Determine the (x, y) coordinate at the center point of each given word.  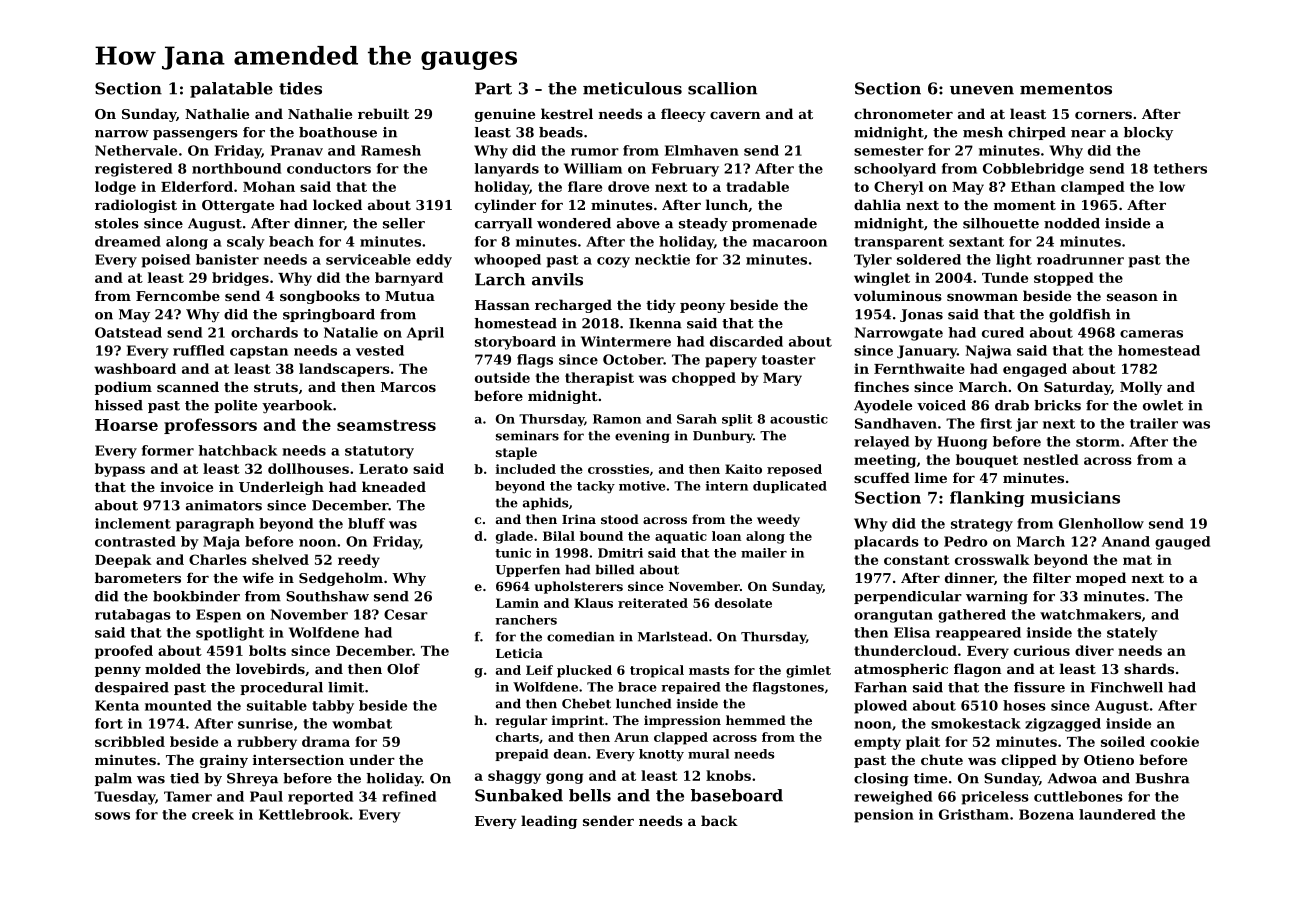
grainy (224, 761)
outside (502, 377)
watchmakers (1090, 614)
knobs (728, 775)
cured (1003, 332)
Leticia (519, 653)
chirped (1037, 133)
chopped (704, 379)
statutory (379, 452)
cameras (1151, 334)
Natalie (351, 332)
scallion (722, 88)
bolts (267, 650)
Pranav (297, 150)
